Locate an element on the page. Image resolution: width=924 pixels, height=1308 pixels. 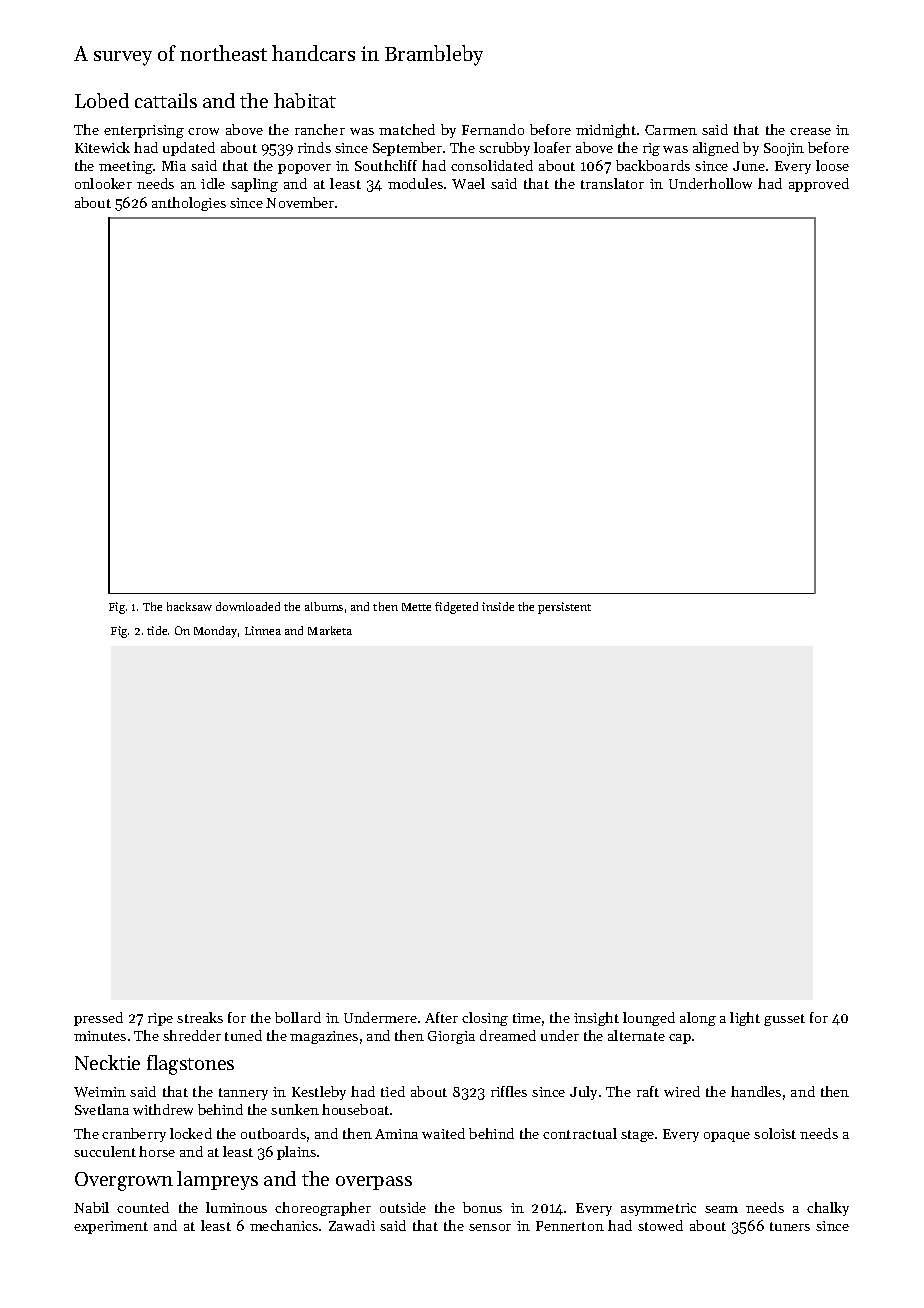
cattails is located at coordinates (166, 100).
